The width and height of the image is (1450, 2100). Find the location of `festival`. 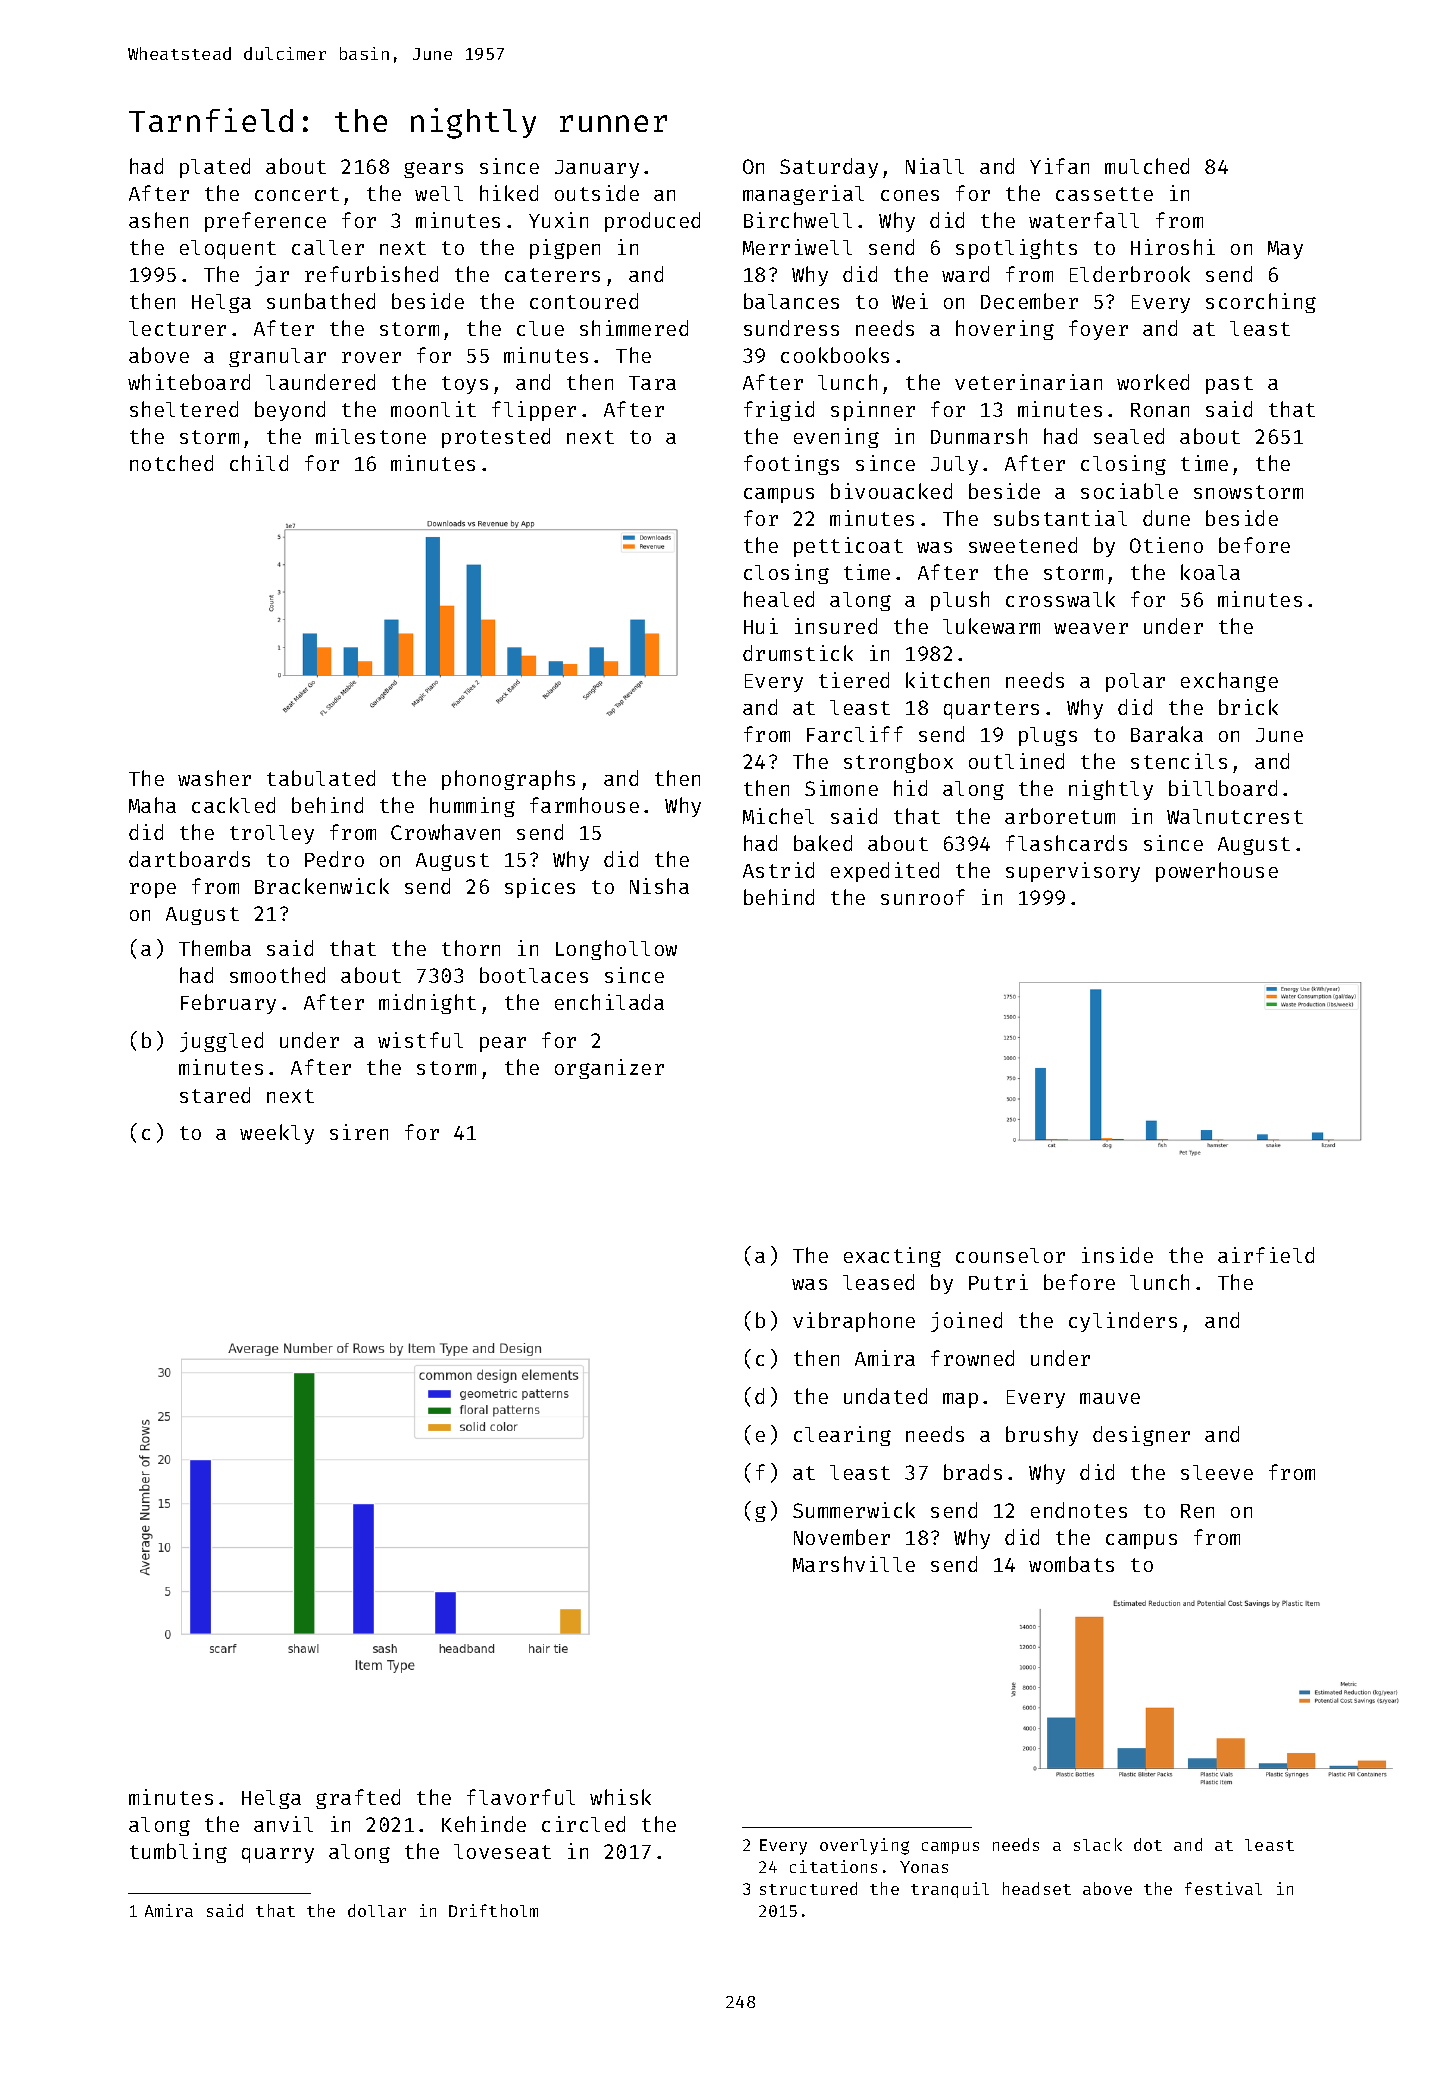

festival is located at coordinates (1223, 1888).
